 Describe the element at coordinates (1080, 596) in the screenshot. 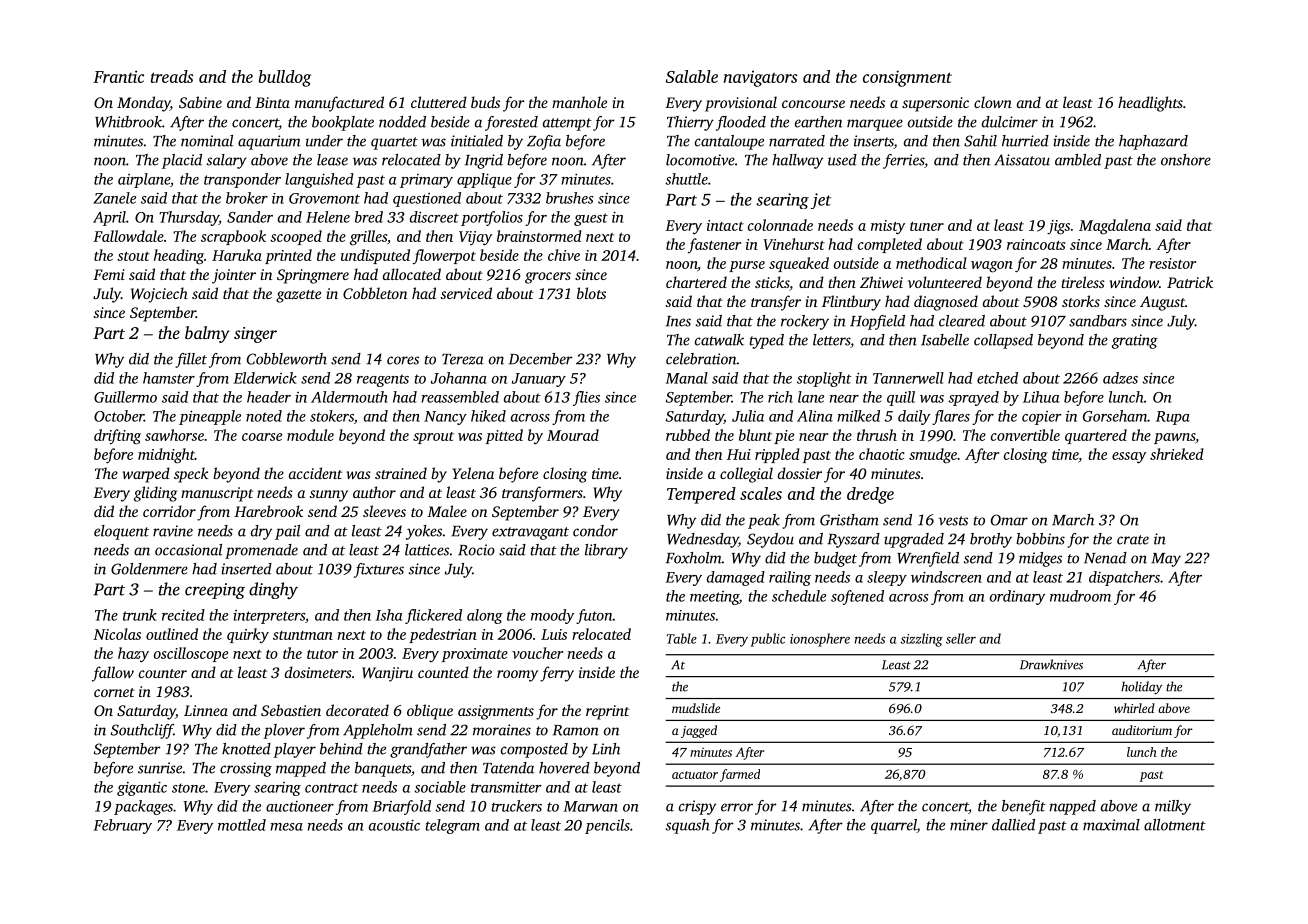

I see `mudroom` at that location.
